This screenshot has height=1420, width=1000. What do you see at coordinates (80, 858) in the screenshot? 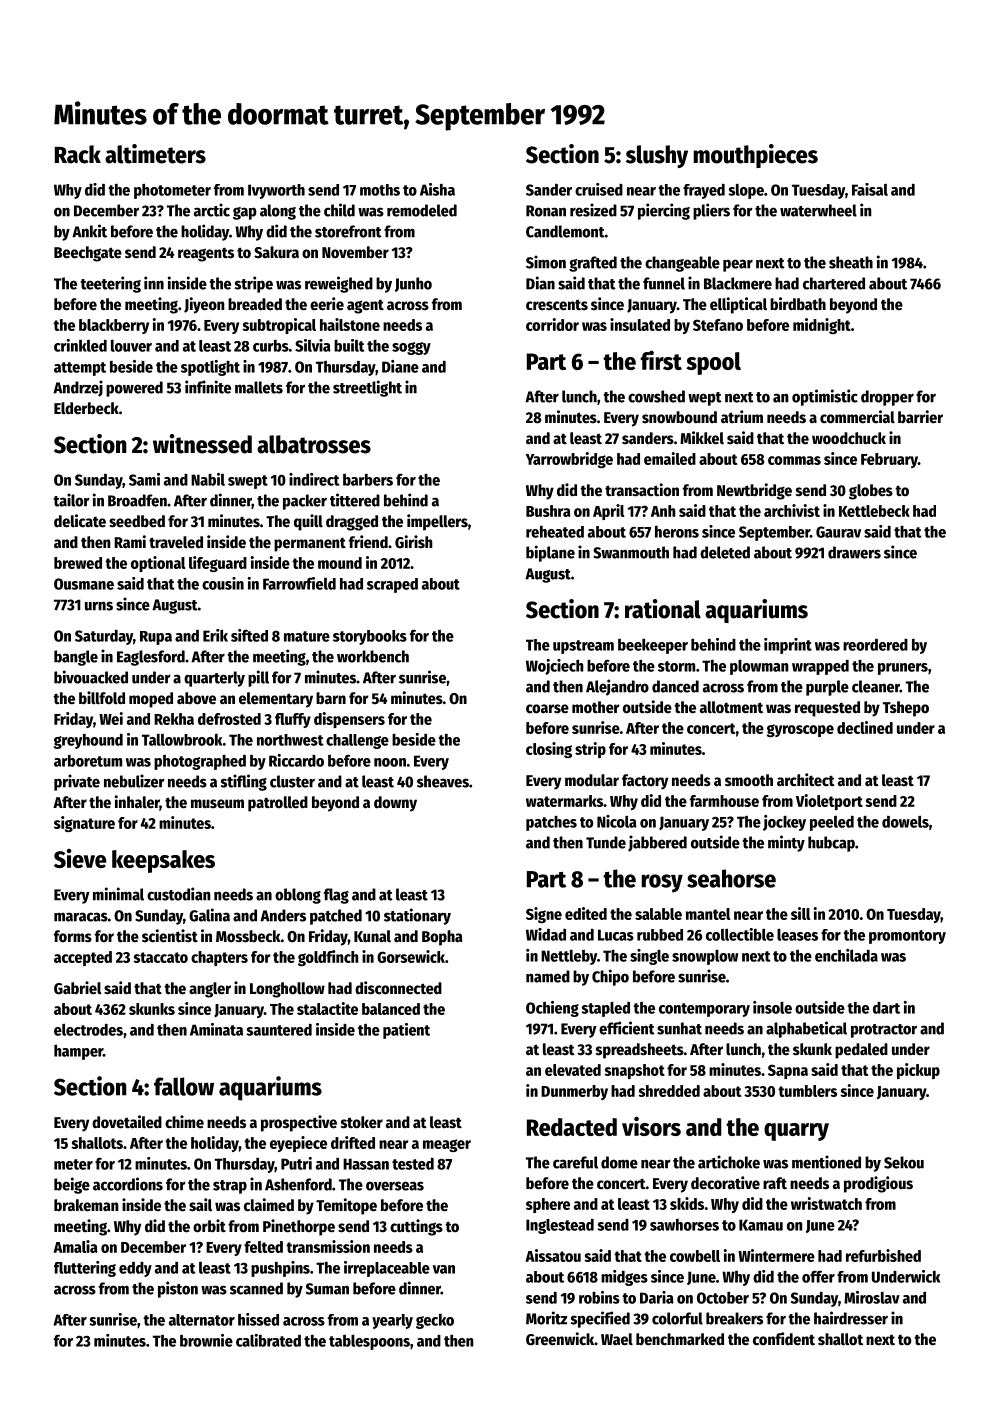
I see `Sieve` at bounding box center [80, 858].
